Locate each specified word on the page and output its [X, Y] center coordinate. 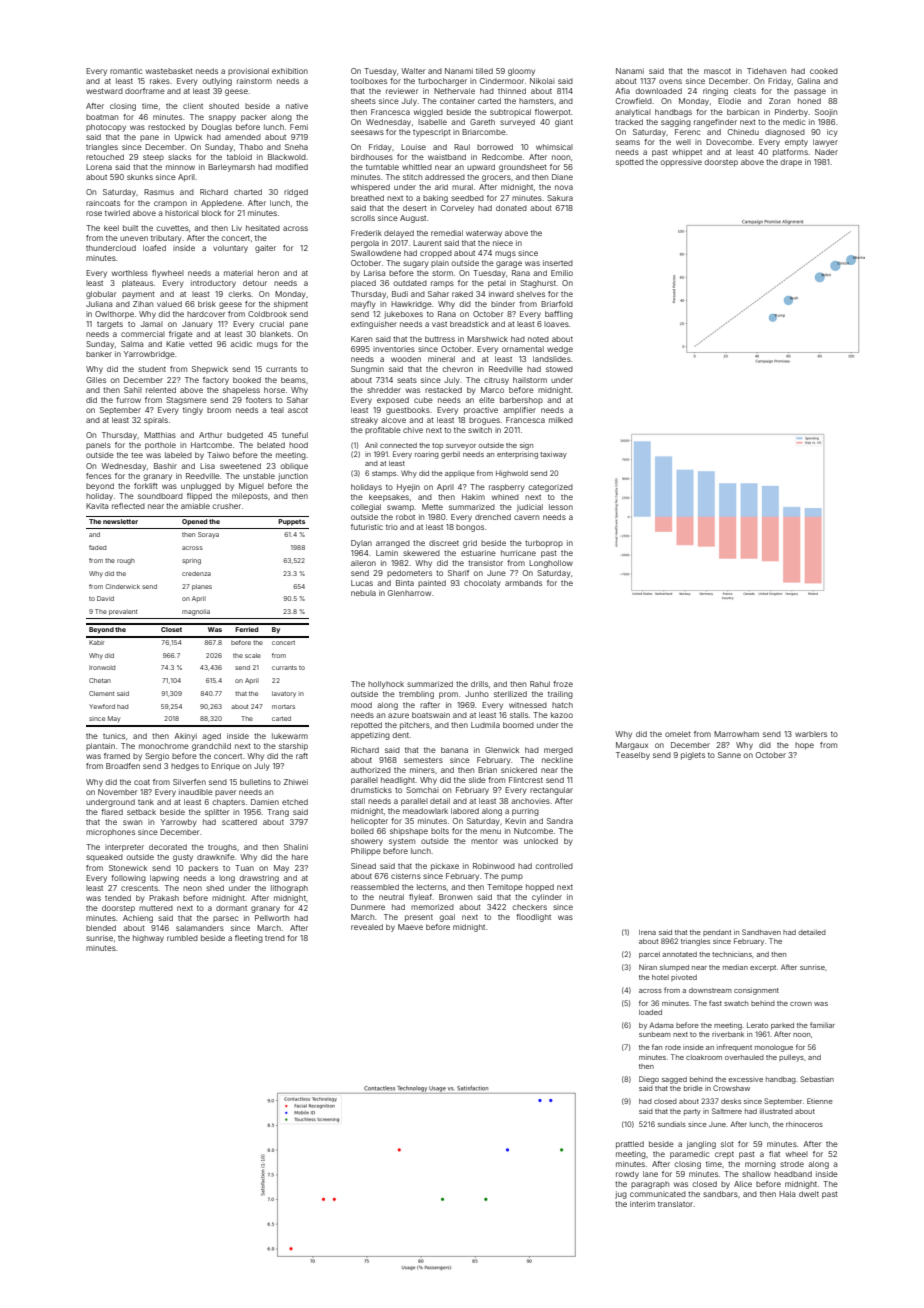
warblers [811, 734]
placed [363, 284]
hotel [660, 977]
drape [791, 163]
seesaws [367, 132]
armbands [523, 583]
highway [148, 939]
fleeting [249, 939]
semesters [423, 760]
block [211, 213]
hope [804, 746]
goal [447, 918]
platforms [790, 153]
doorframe [145, 91]
